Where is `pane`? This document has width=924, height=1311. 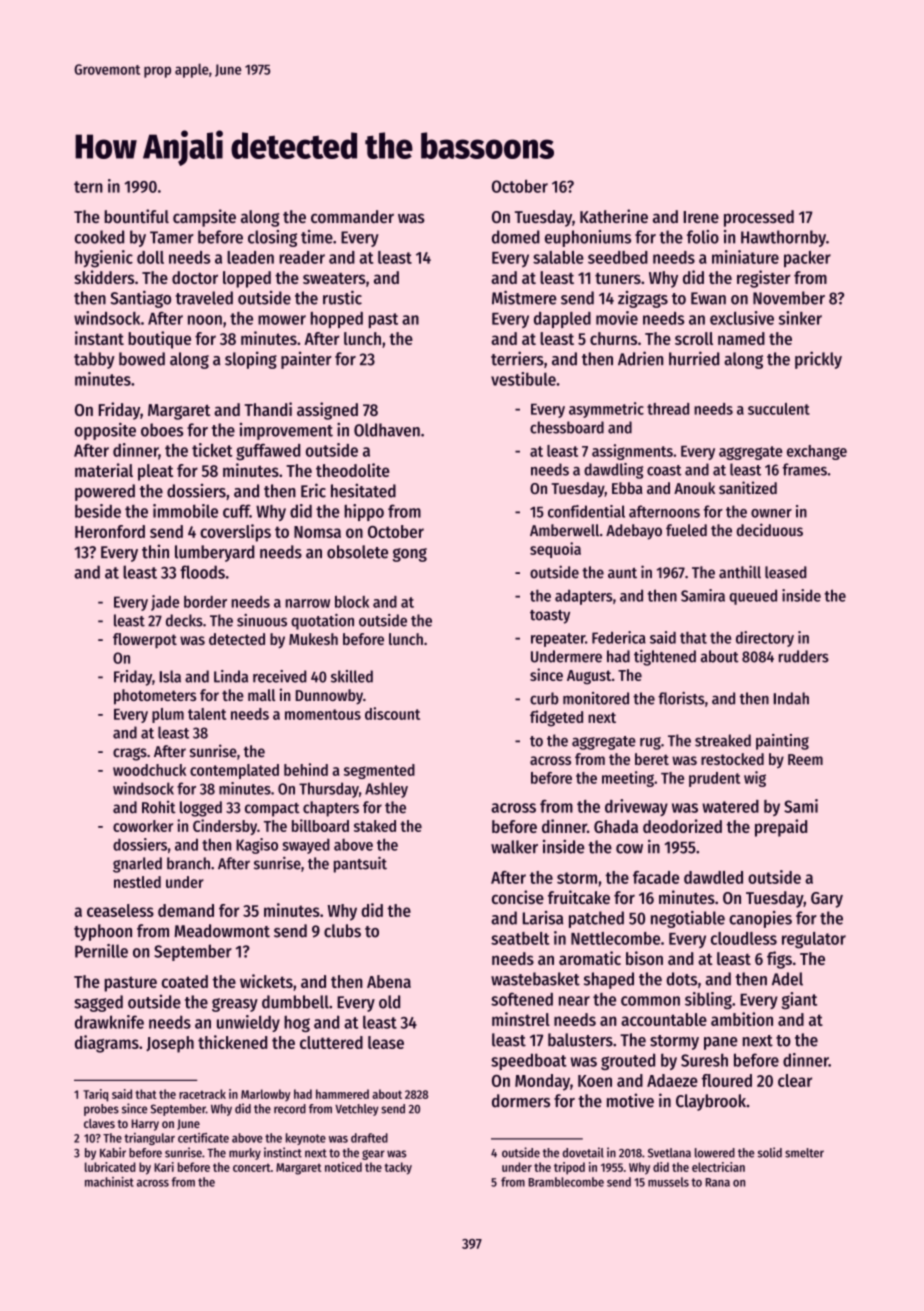
pane is located at coordinates (721, 1043).
